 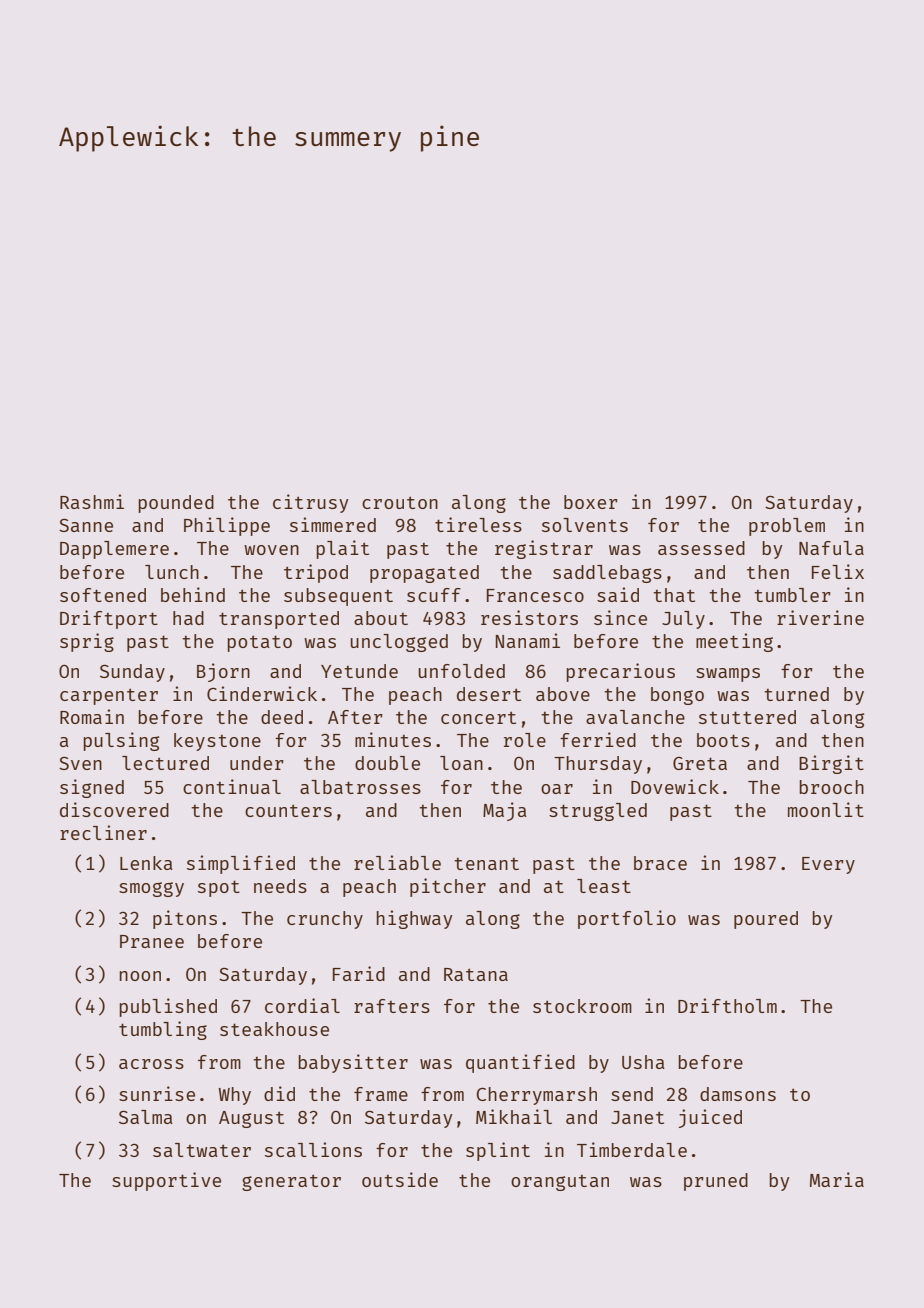 What do you see at coordinates (400, 502) in the page?
I see `crouton` at bounding box center [400, 502].
